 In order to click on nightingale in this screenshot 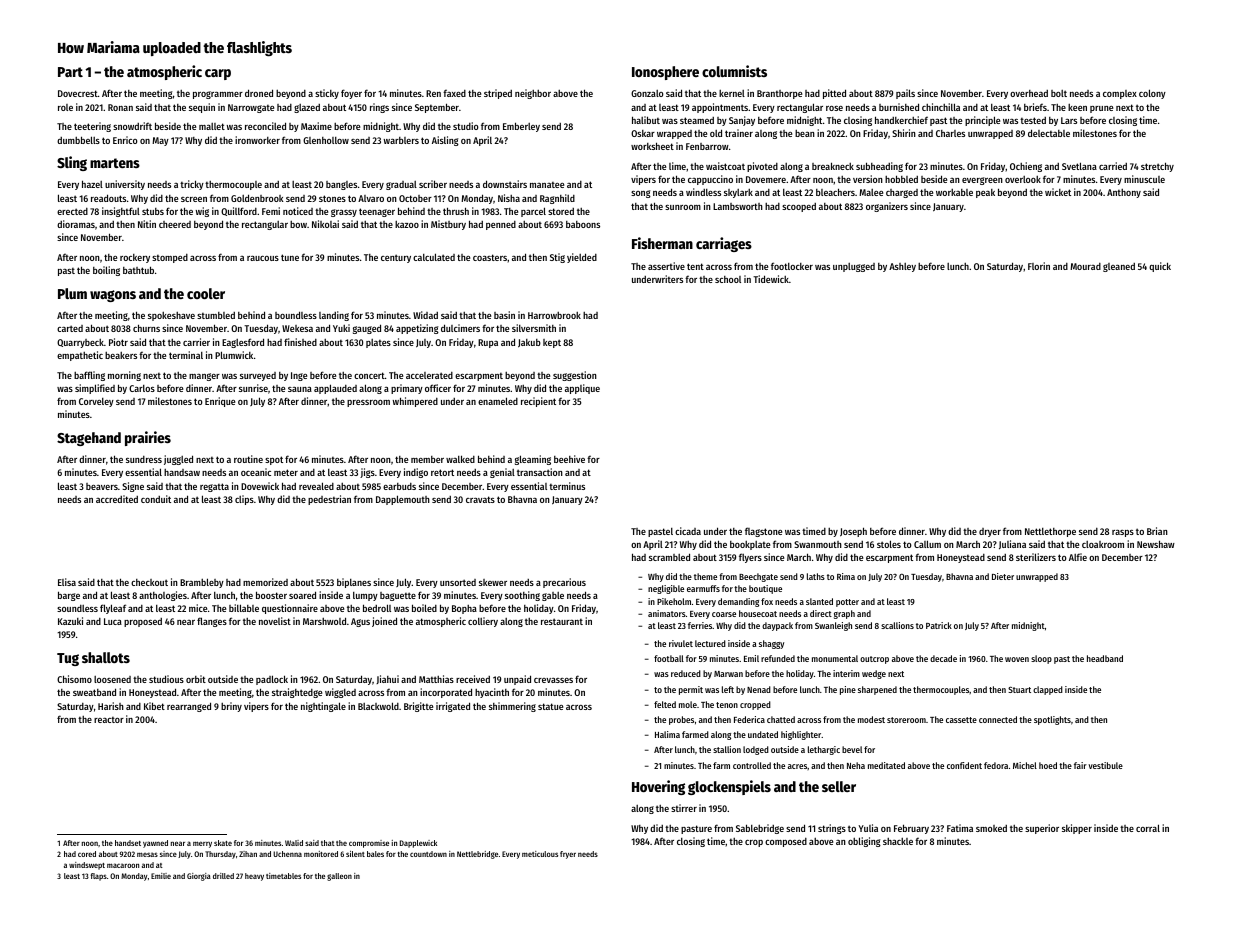, I will do `click(323, 707)`.
